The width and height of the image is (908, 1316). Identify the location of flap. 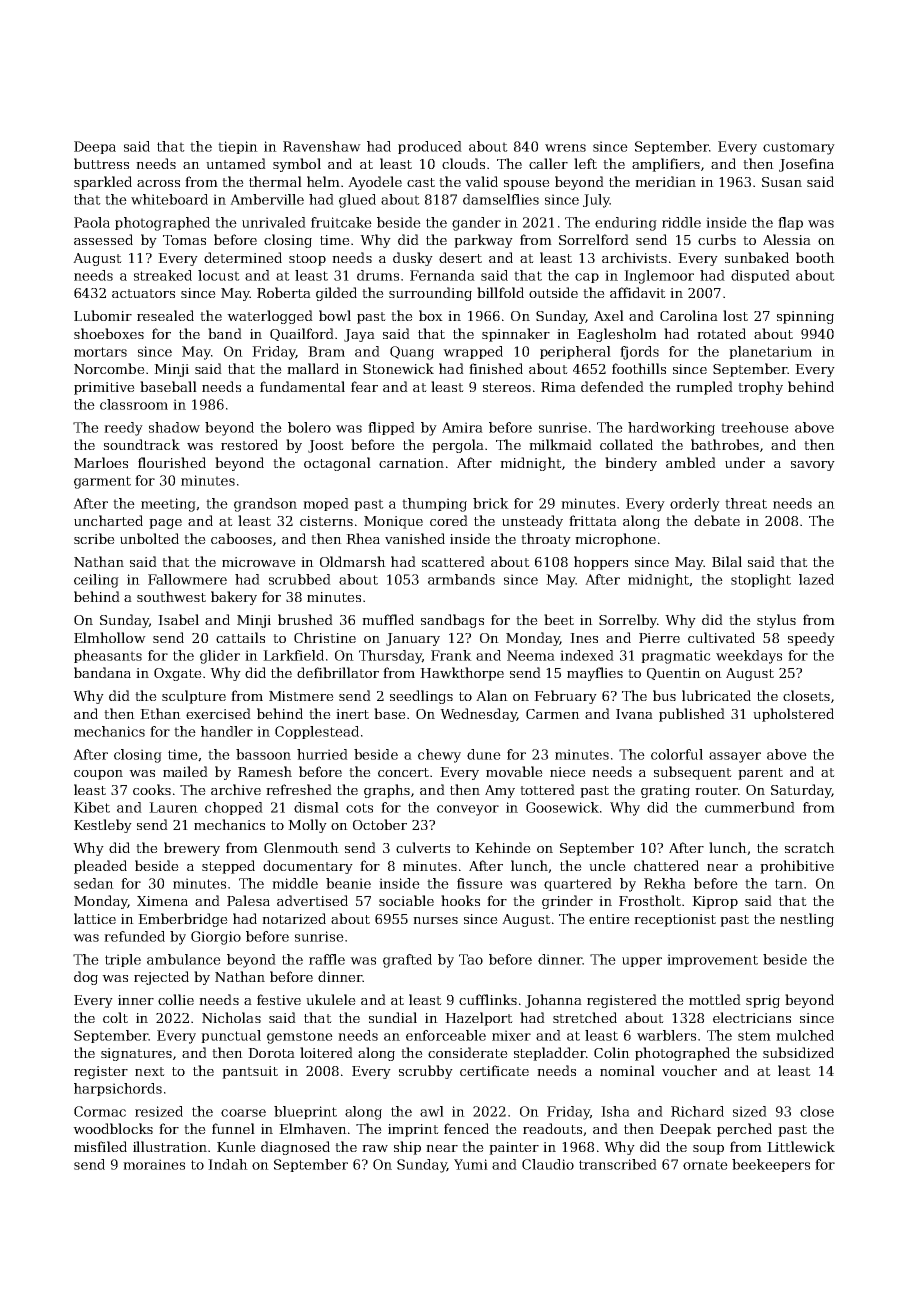
(790, 223).
